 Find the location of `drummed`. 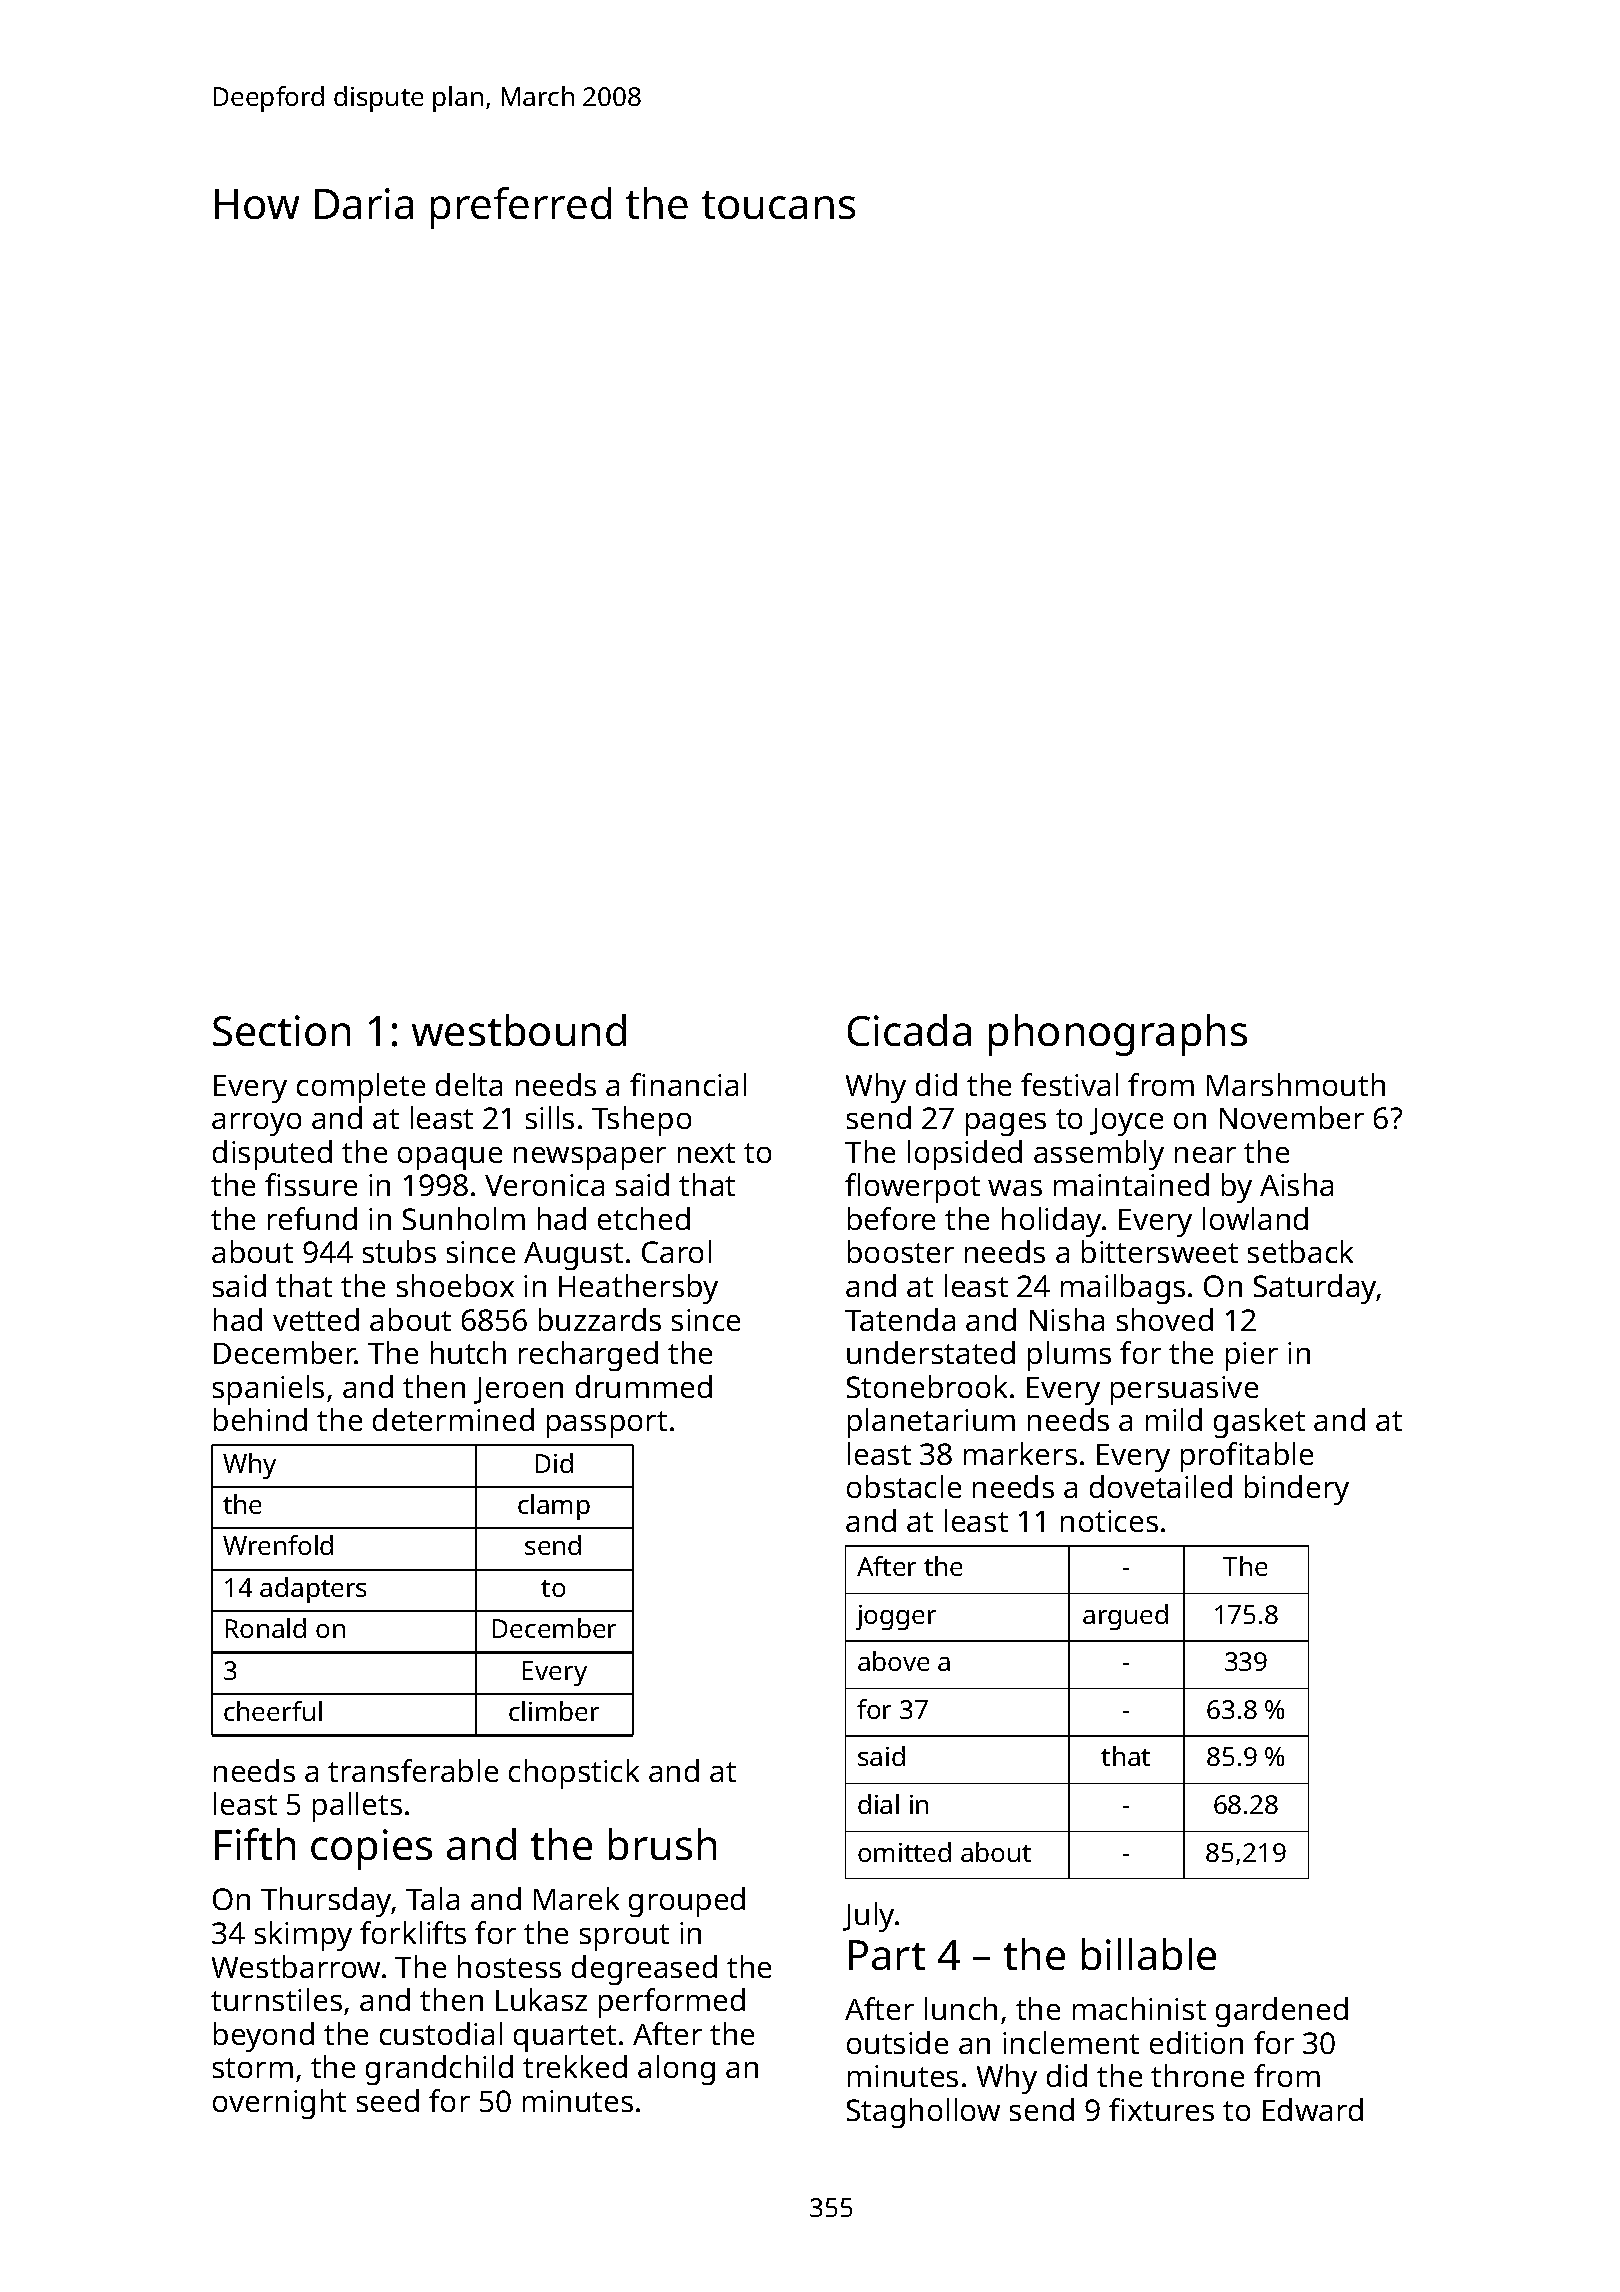

drummed is located at coordinates (644, 1386).
